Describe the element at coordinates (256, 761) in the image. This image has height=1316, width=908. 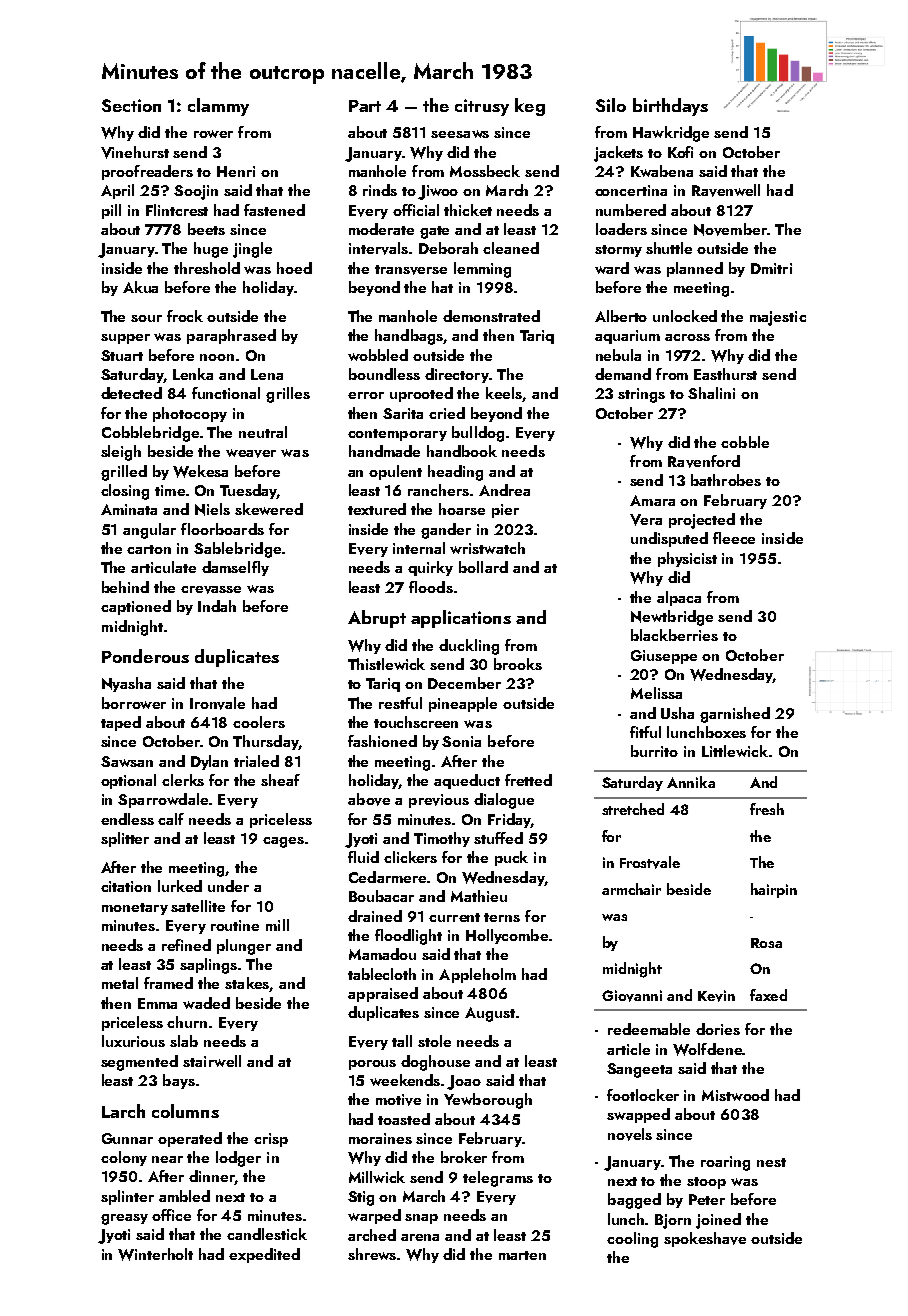
I see `trialed` at that location.
